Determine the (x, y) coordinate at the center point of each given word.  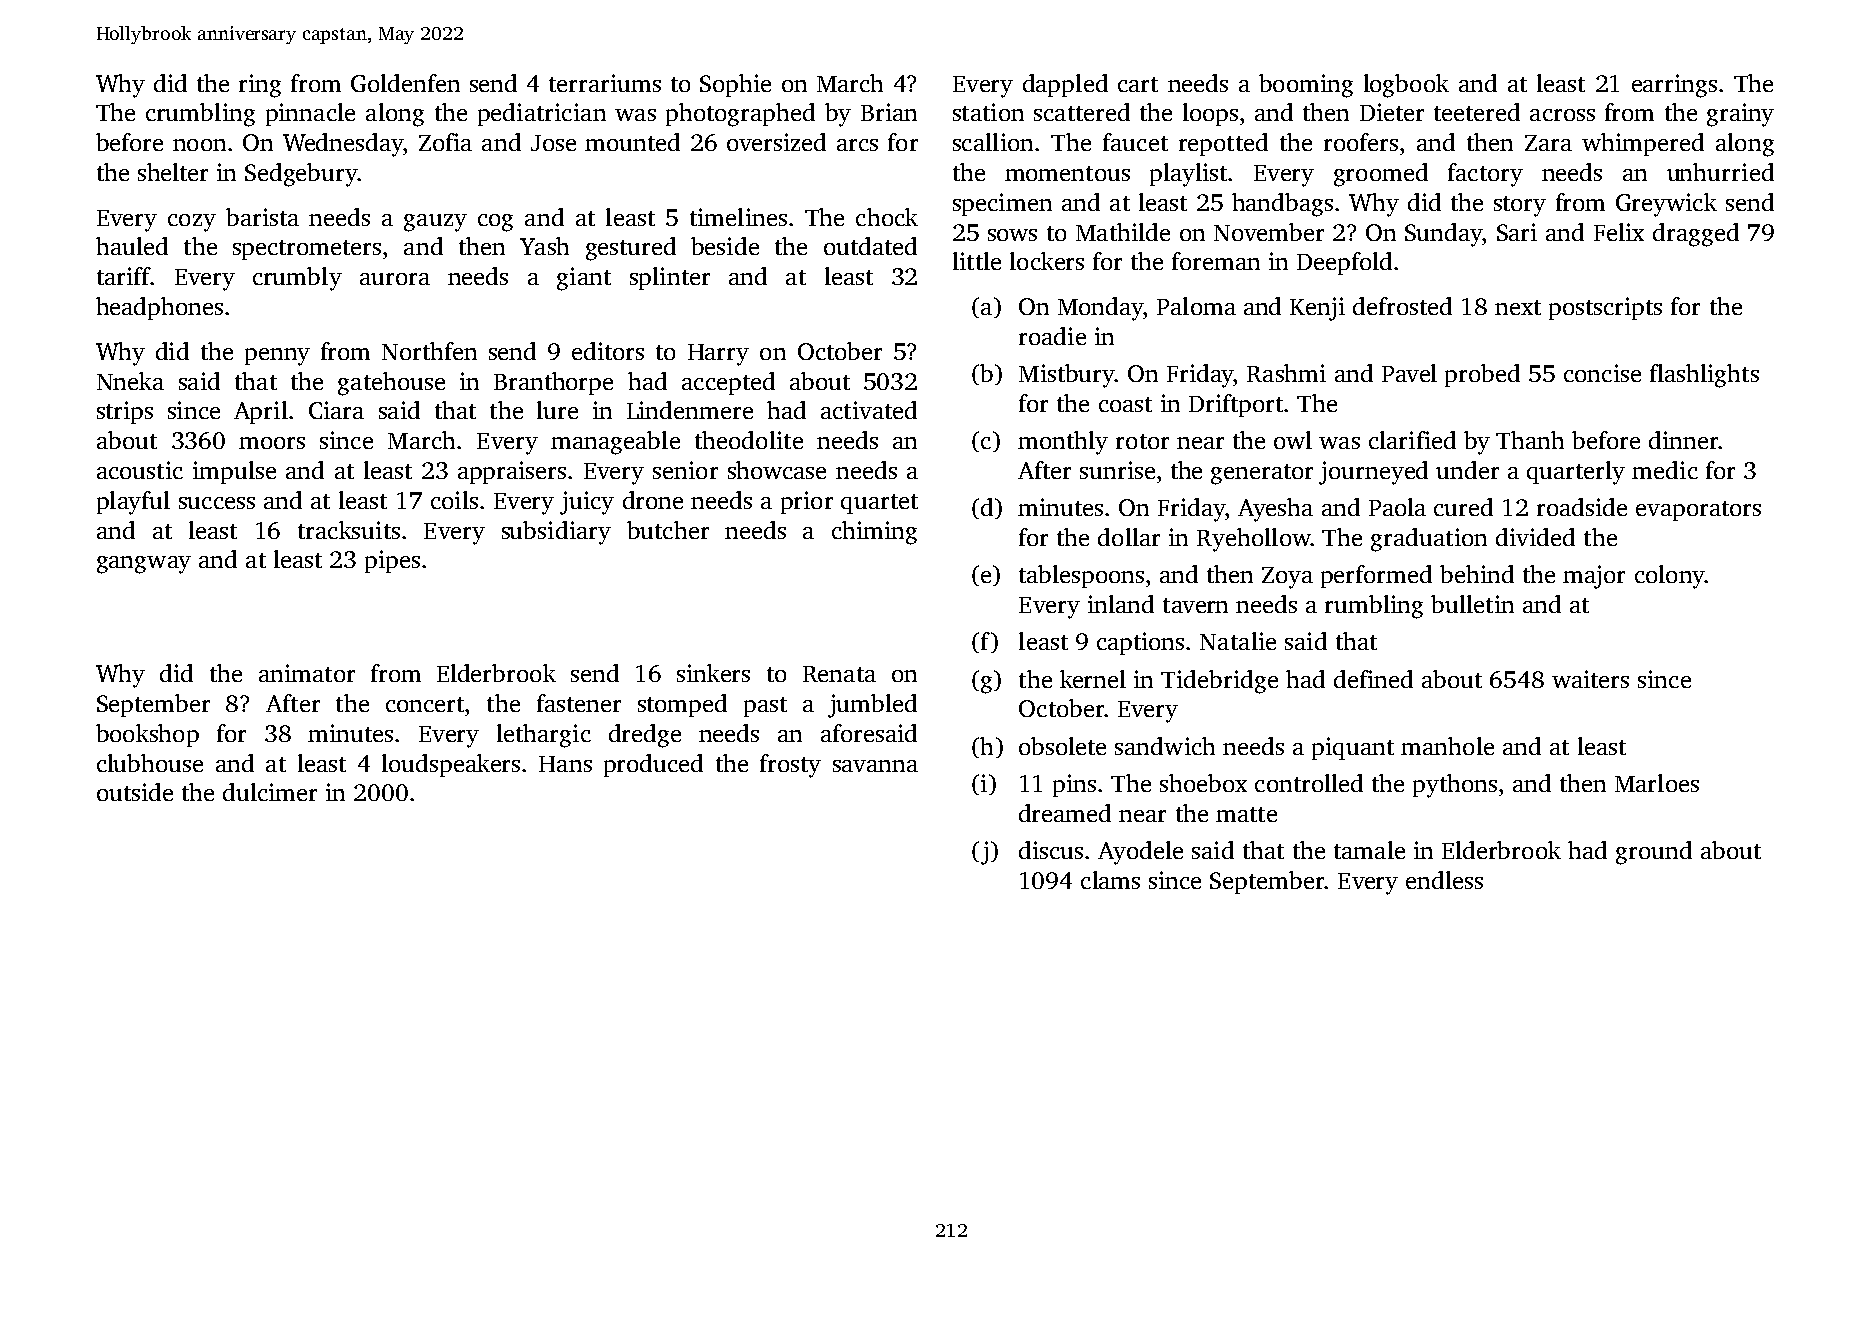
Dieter (1392, 112)
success (217, 503)
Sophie (735, 85)
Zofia (445, 142)
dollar (1129, 537)
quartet (879, 504)
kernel (1093, 679)
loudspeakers (451, 765)
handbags (1282, 205)
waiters (1590, 679)
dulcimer (270, 792)
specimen (1002, 204)
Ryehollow (1253, 540)
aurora (395, 279)
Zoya (1287, 578)
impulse (234, 472)
